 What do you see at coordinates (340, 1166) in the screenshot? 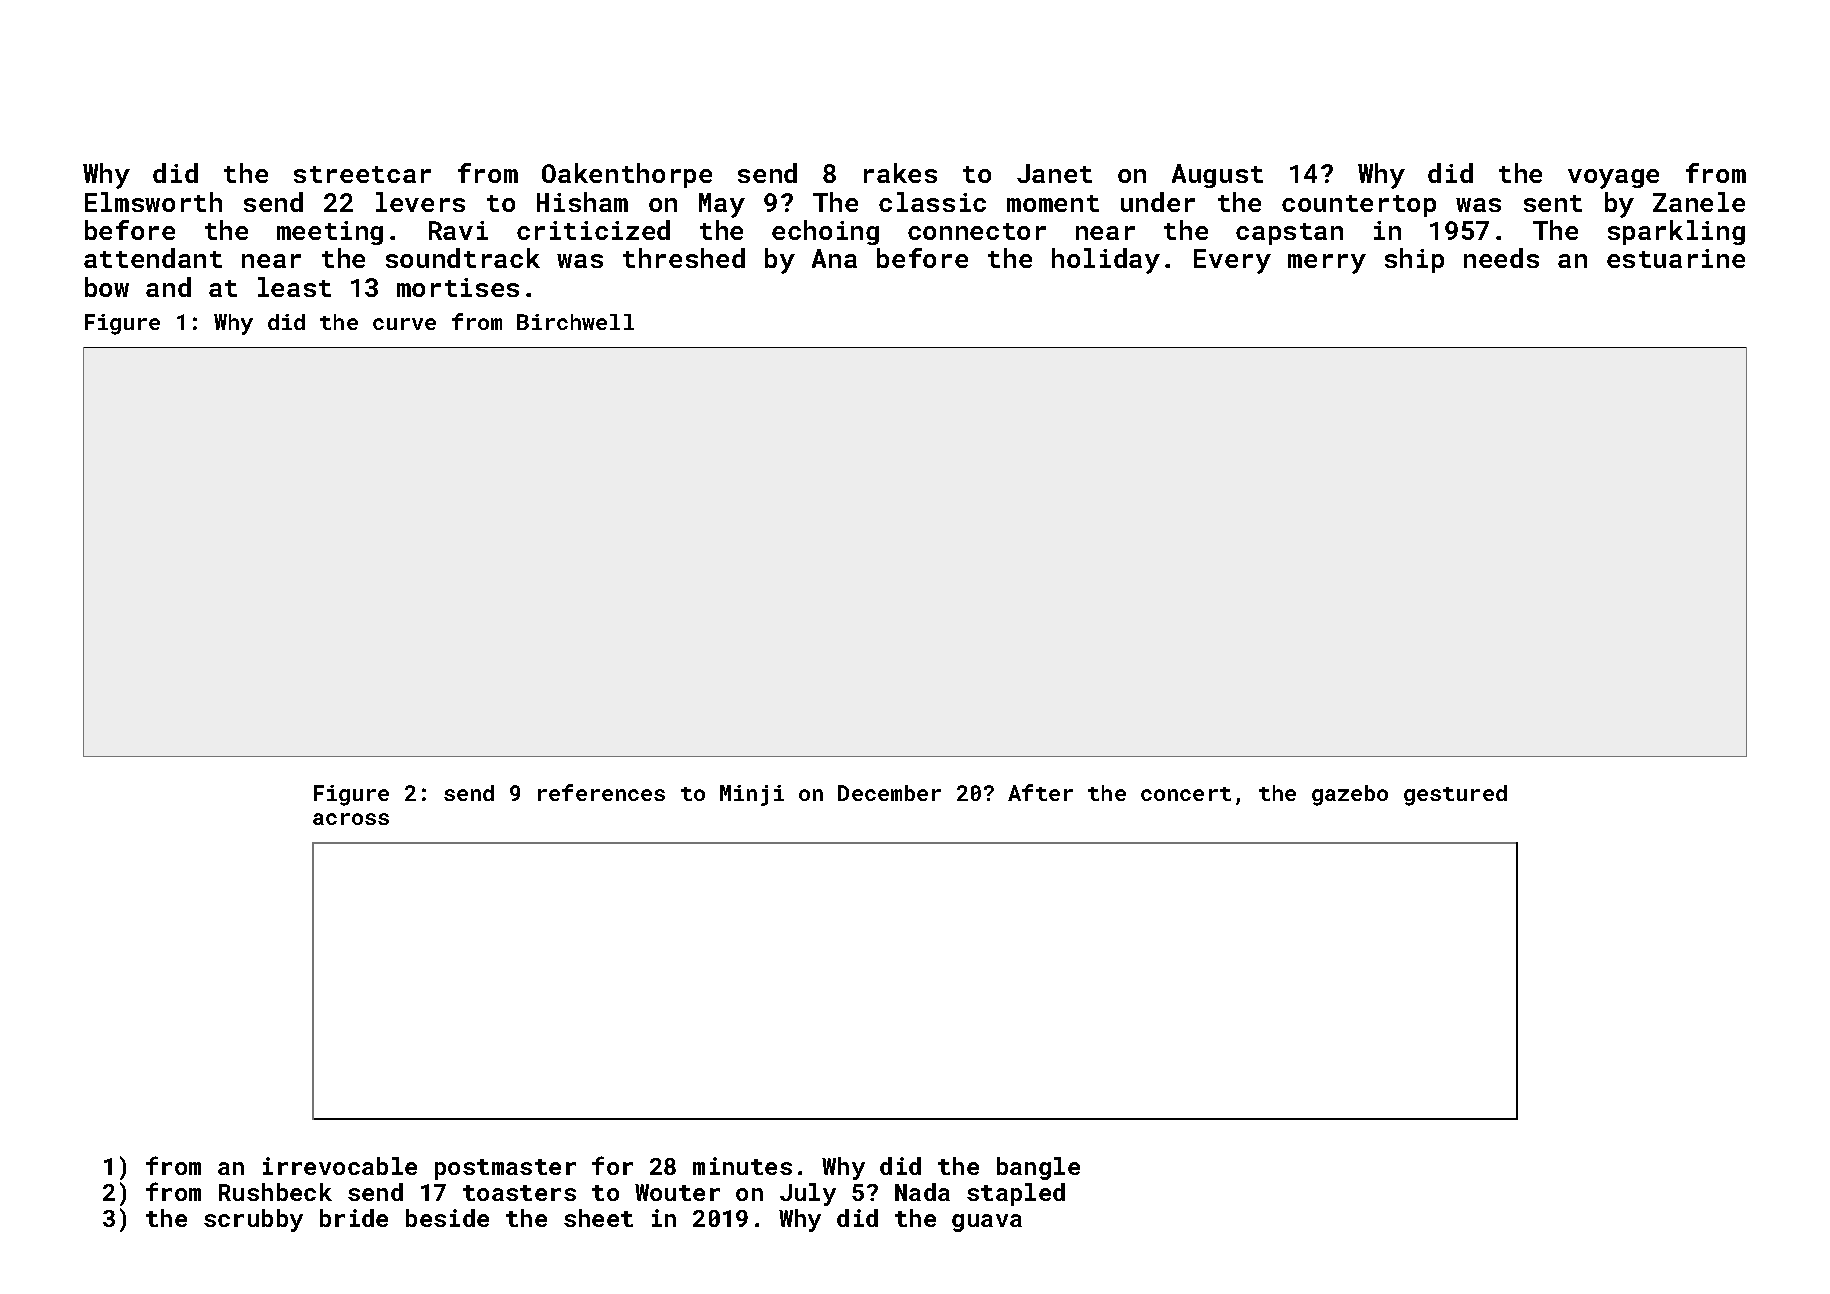
I see `irrevocable` at bounding box center [340, 1166].
